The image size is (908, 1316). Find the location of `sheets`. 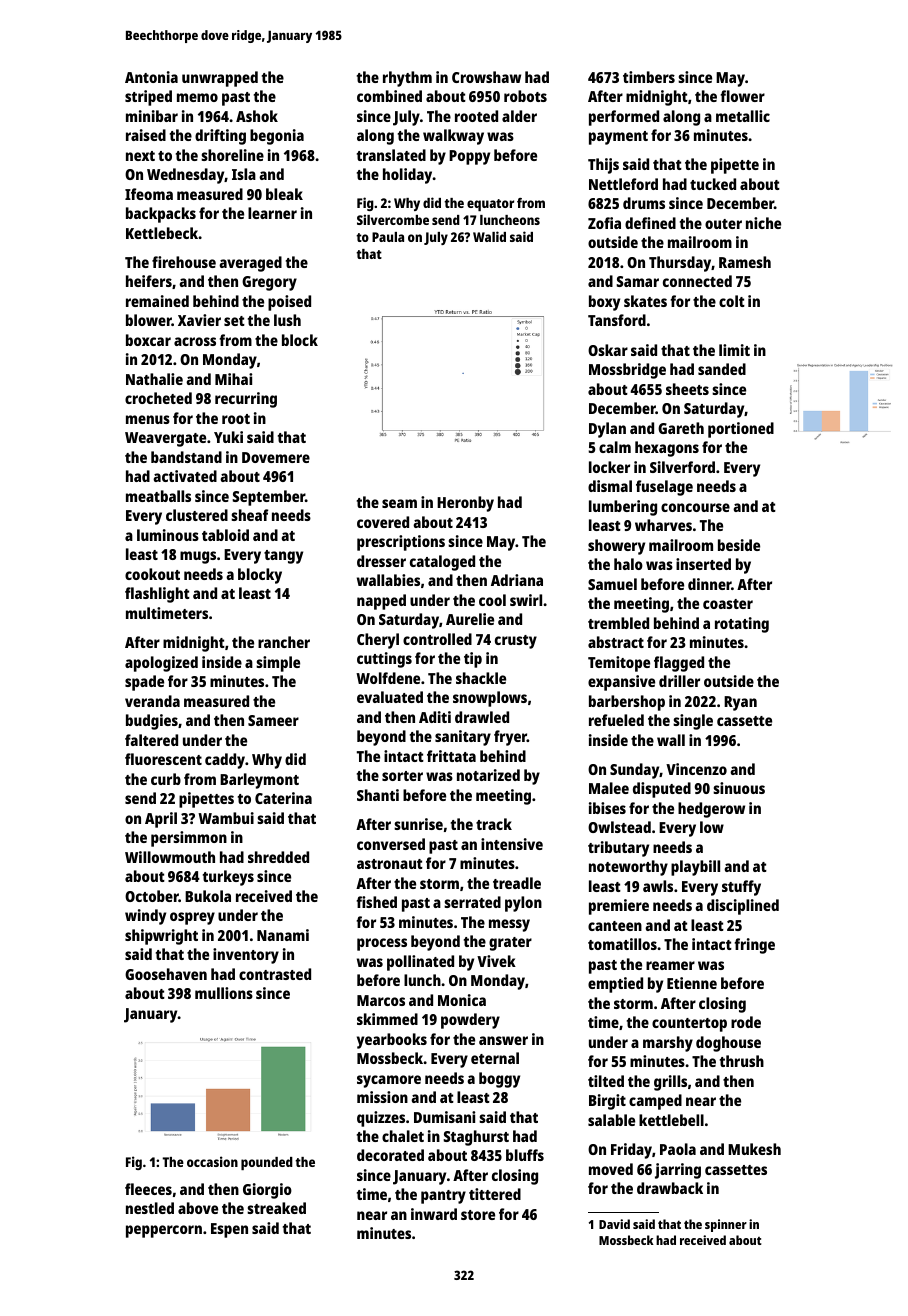

sheets is located at coordinates (687, 389).
